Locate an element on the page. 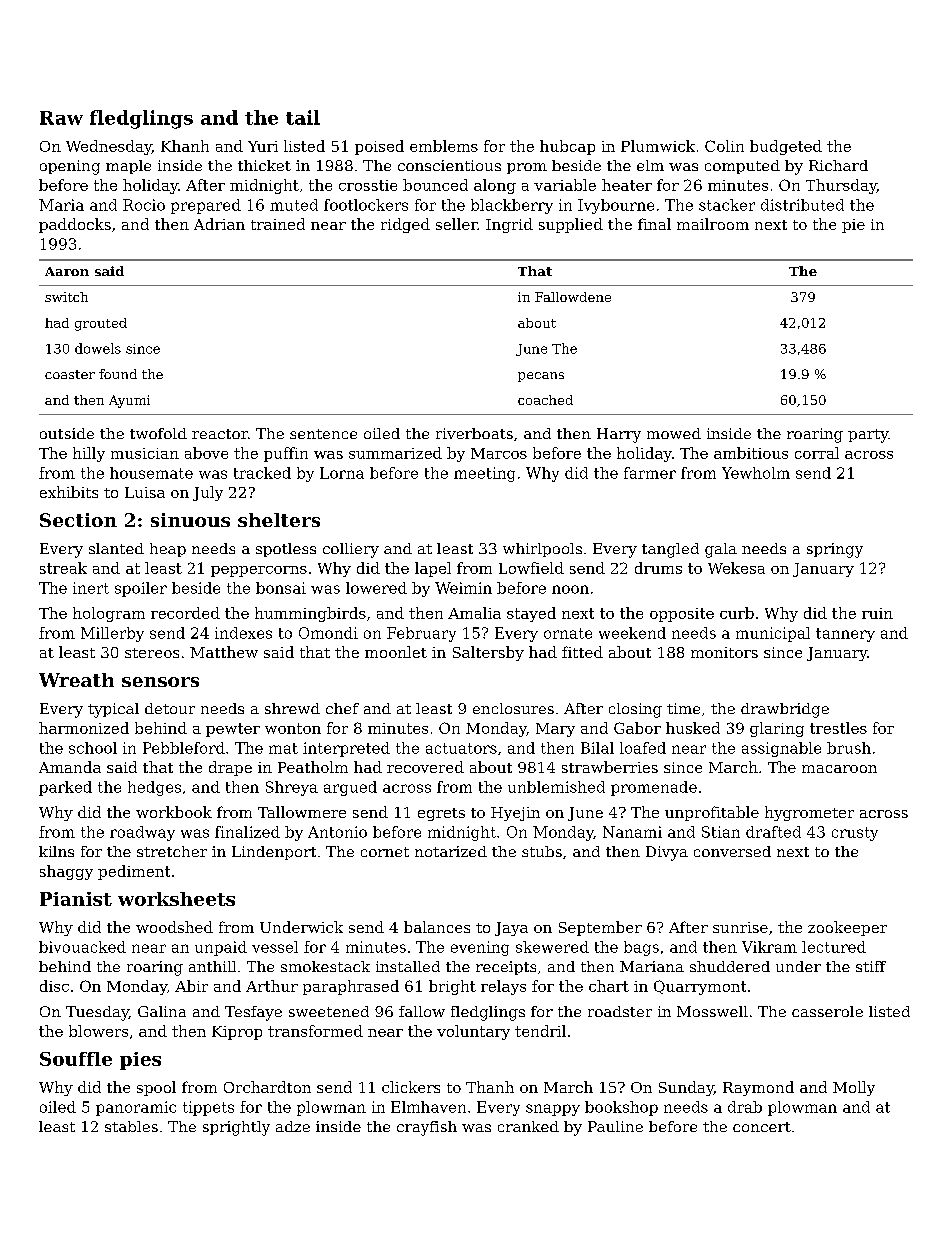 The height and width of the image is (1233, 952). Lorna is located at coordinates (342, 473).
